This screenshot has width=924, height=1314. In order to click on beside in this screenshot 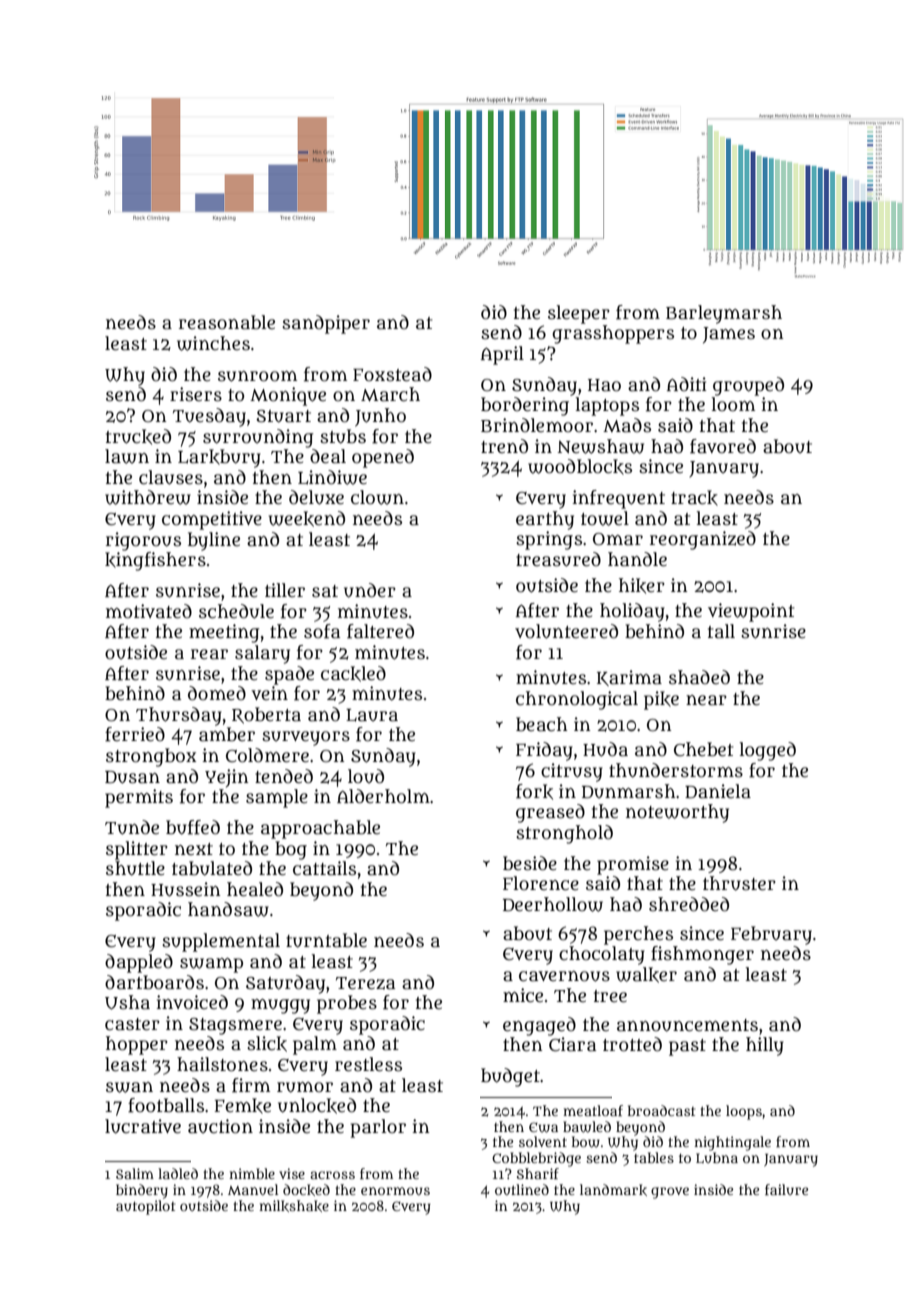, I will do `click(530, 863)`.
